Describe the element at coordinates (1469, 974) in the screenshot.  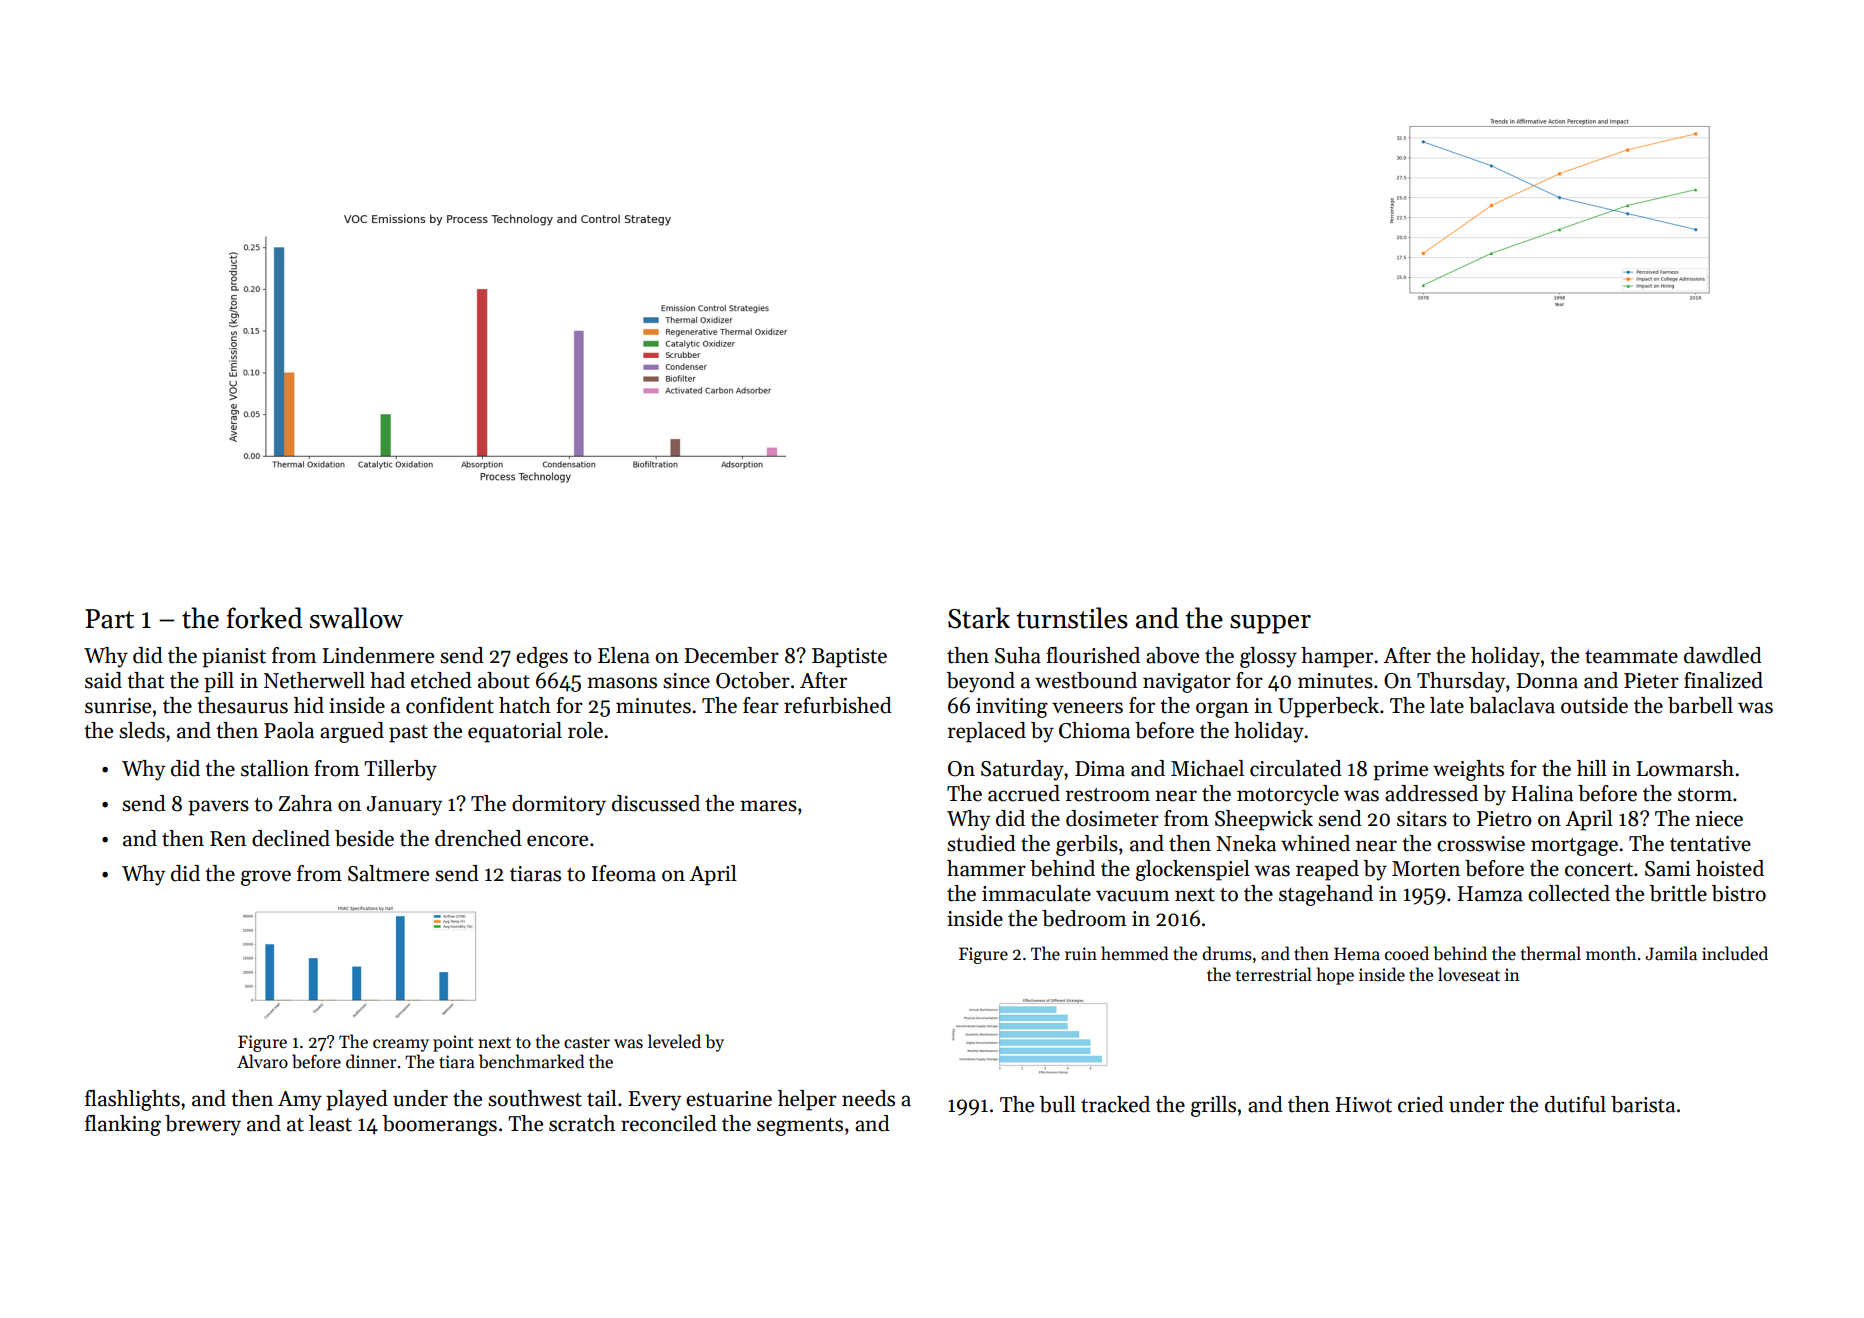
I see `loveseat` at that location.
